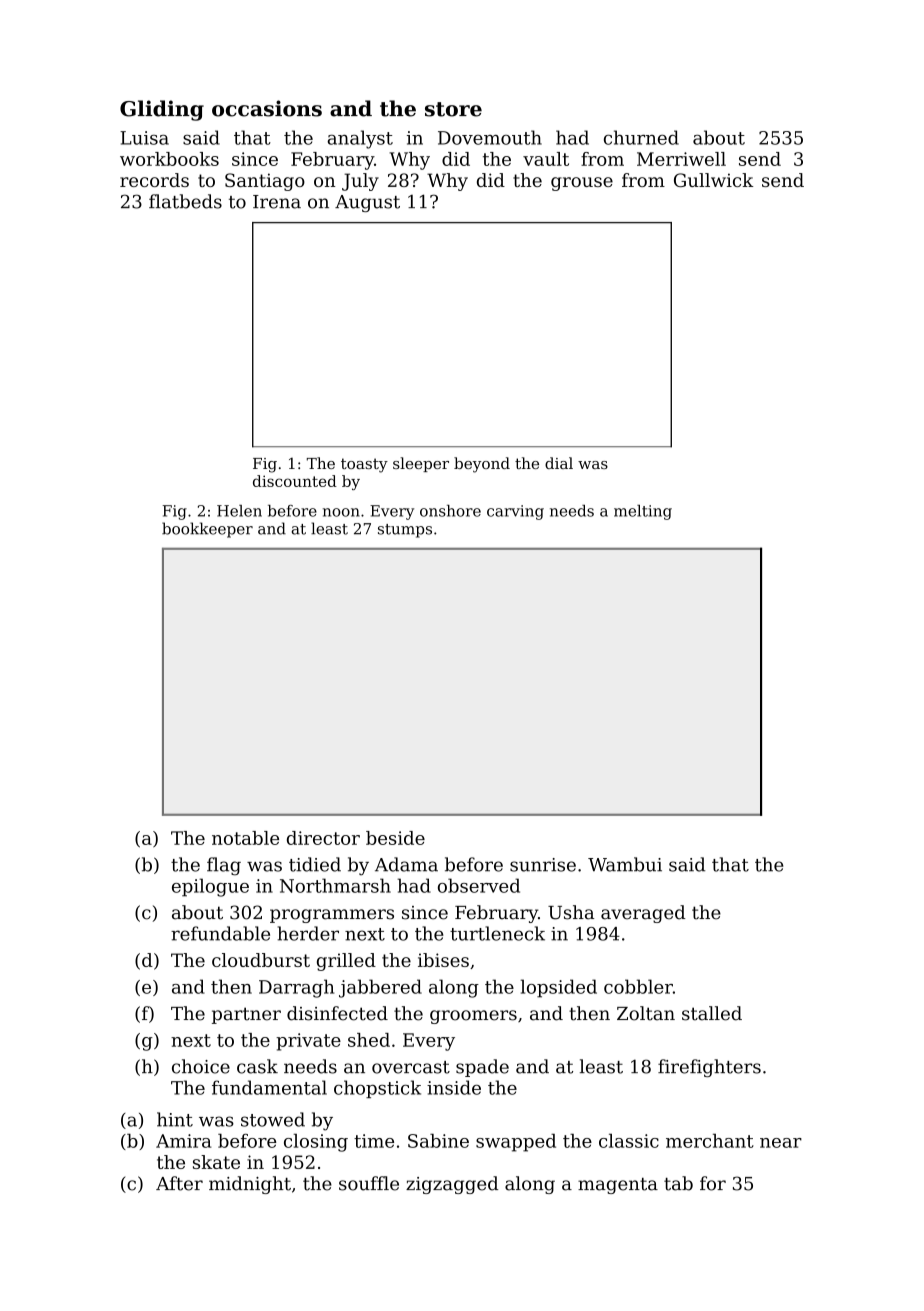 Image resolution: width=924 pixels, height=1311 pixels. I want to click on herder, so click(308, 933).
